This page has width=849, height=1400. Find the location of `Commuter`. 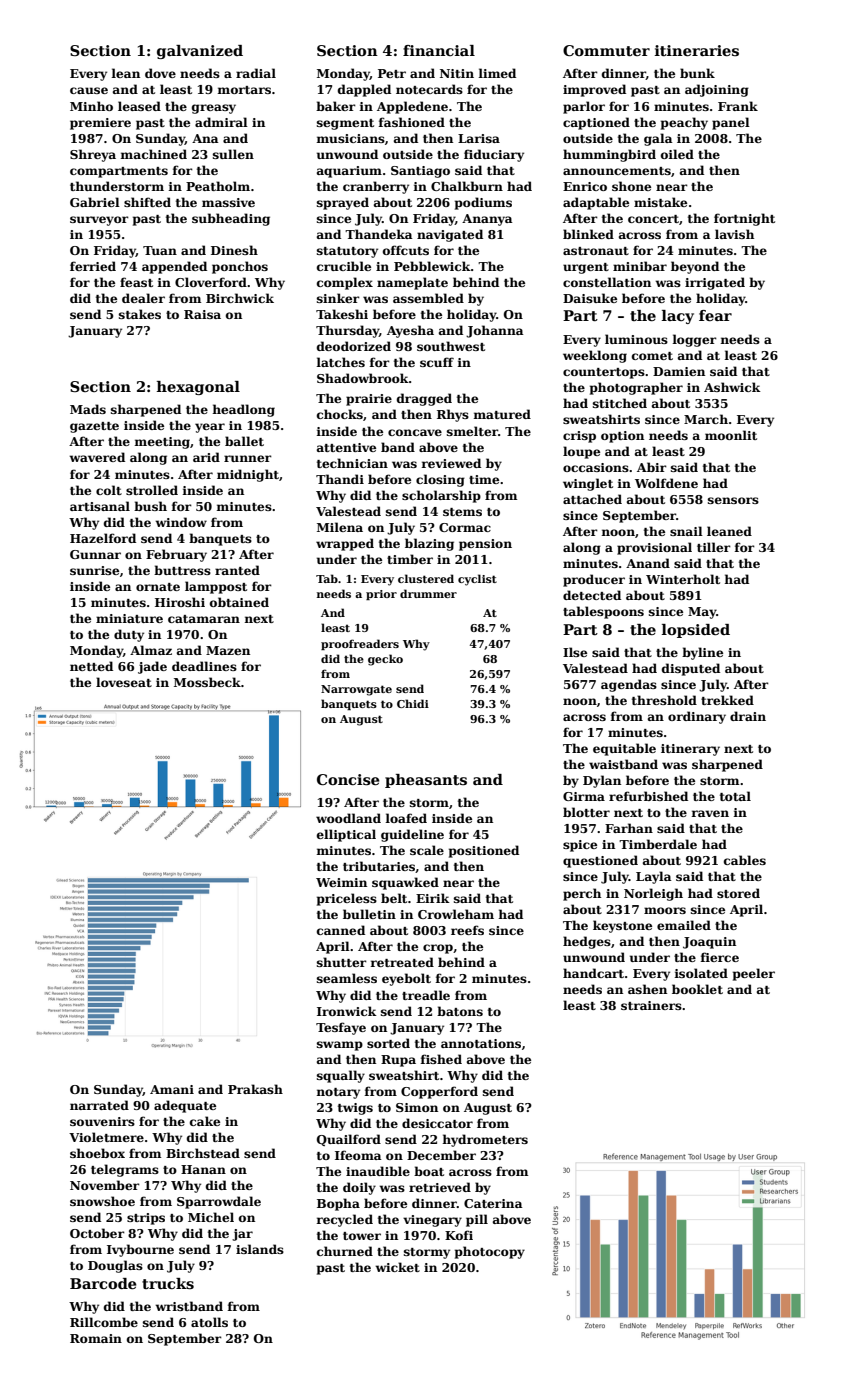

Commuter is located at coordinates (606, 50).
